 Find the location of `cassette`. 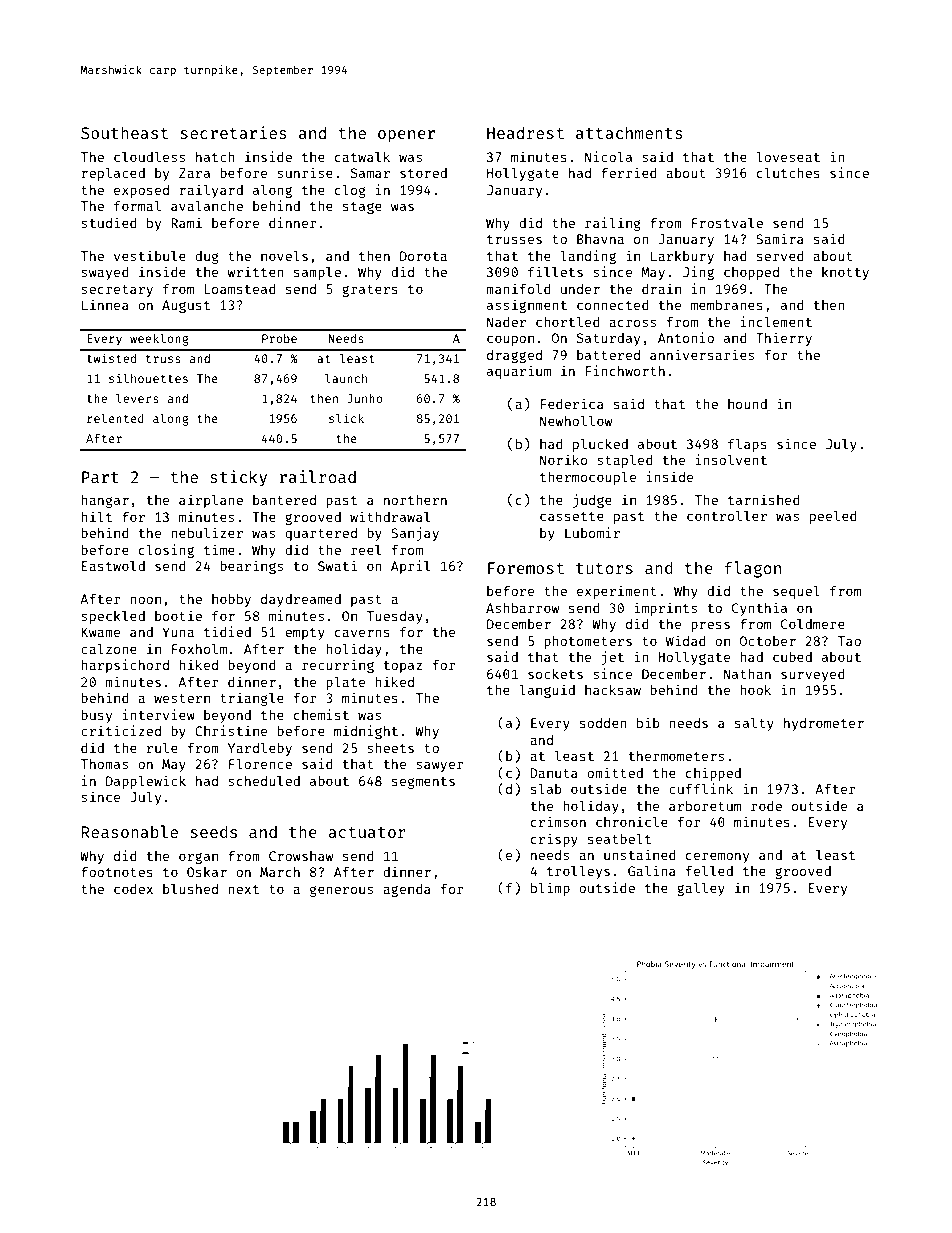

cassette is located at coordinates (572, 516).
